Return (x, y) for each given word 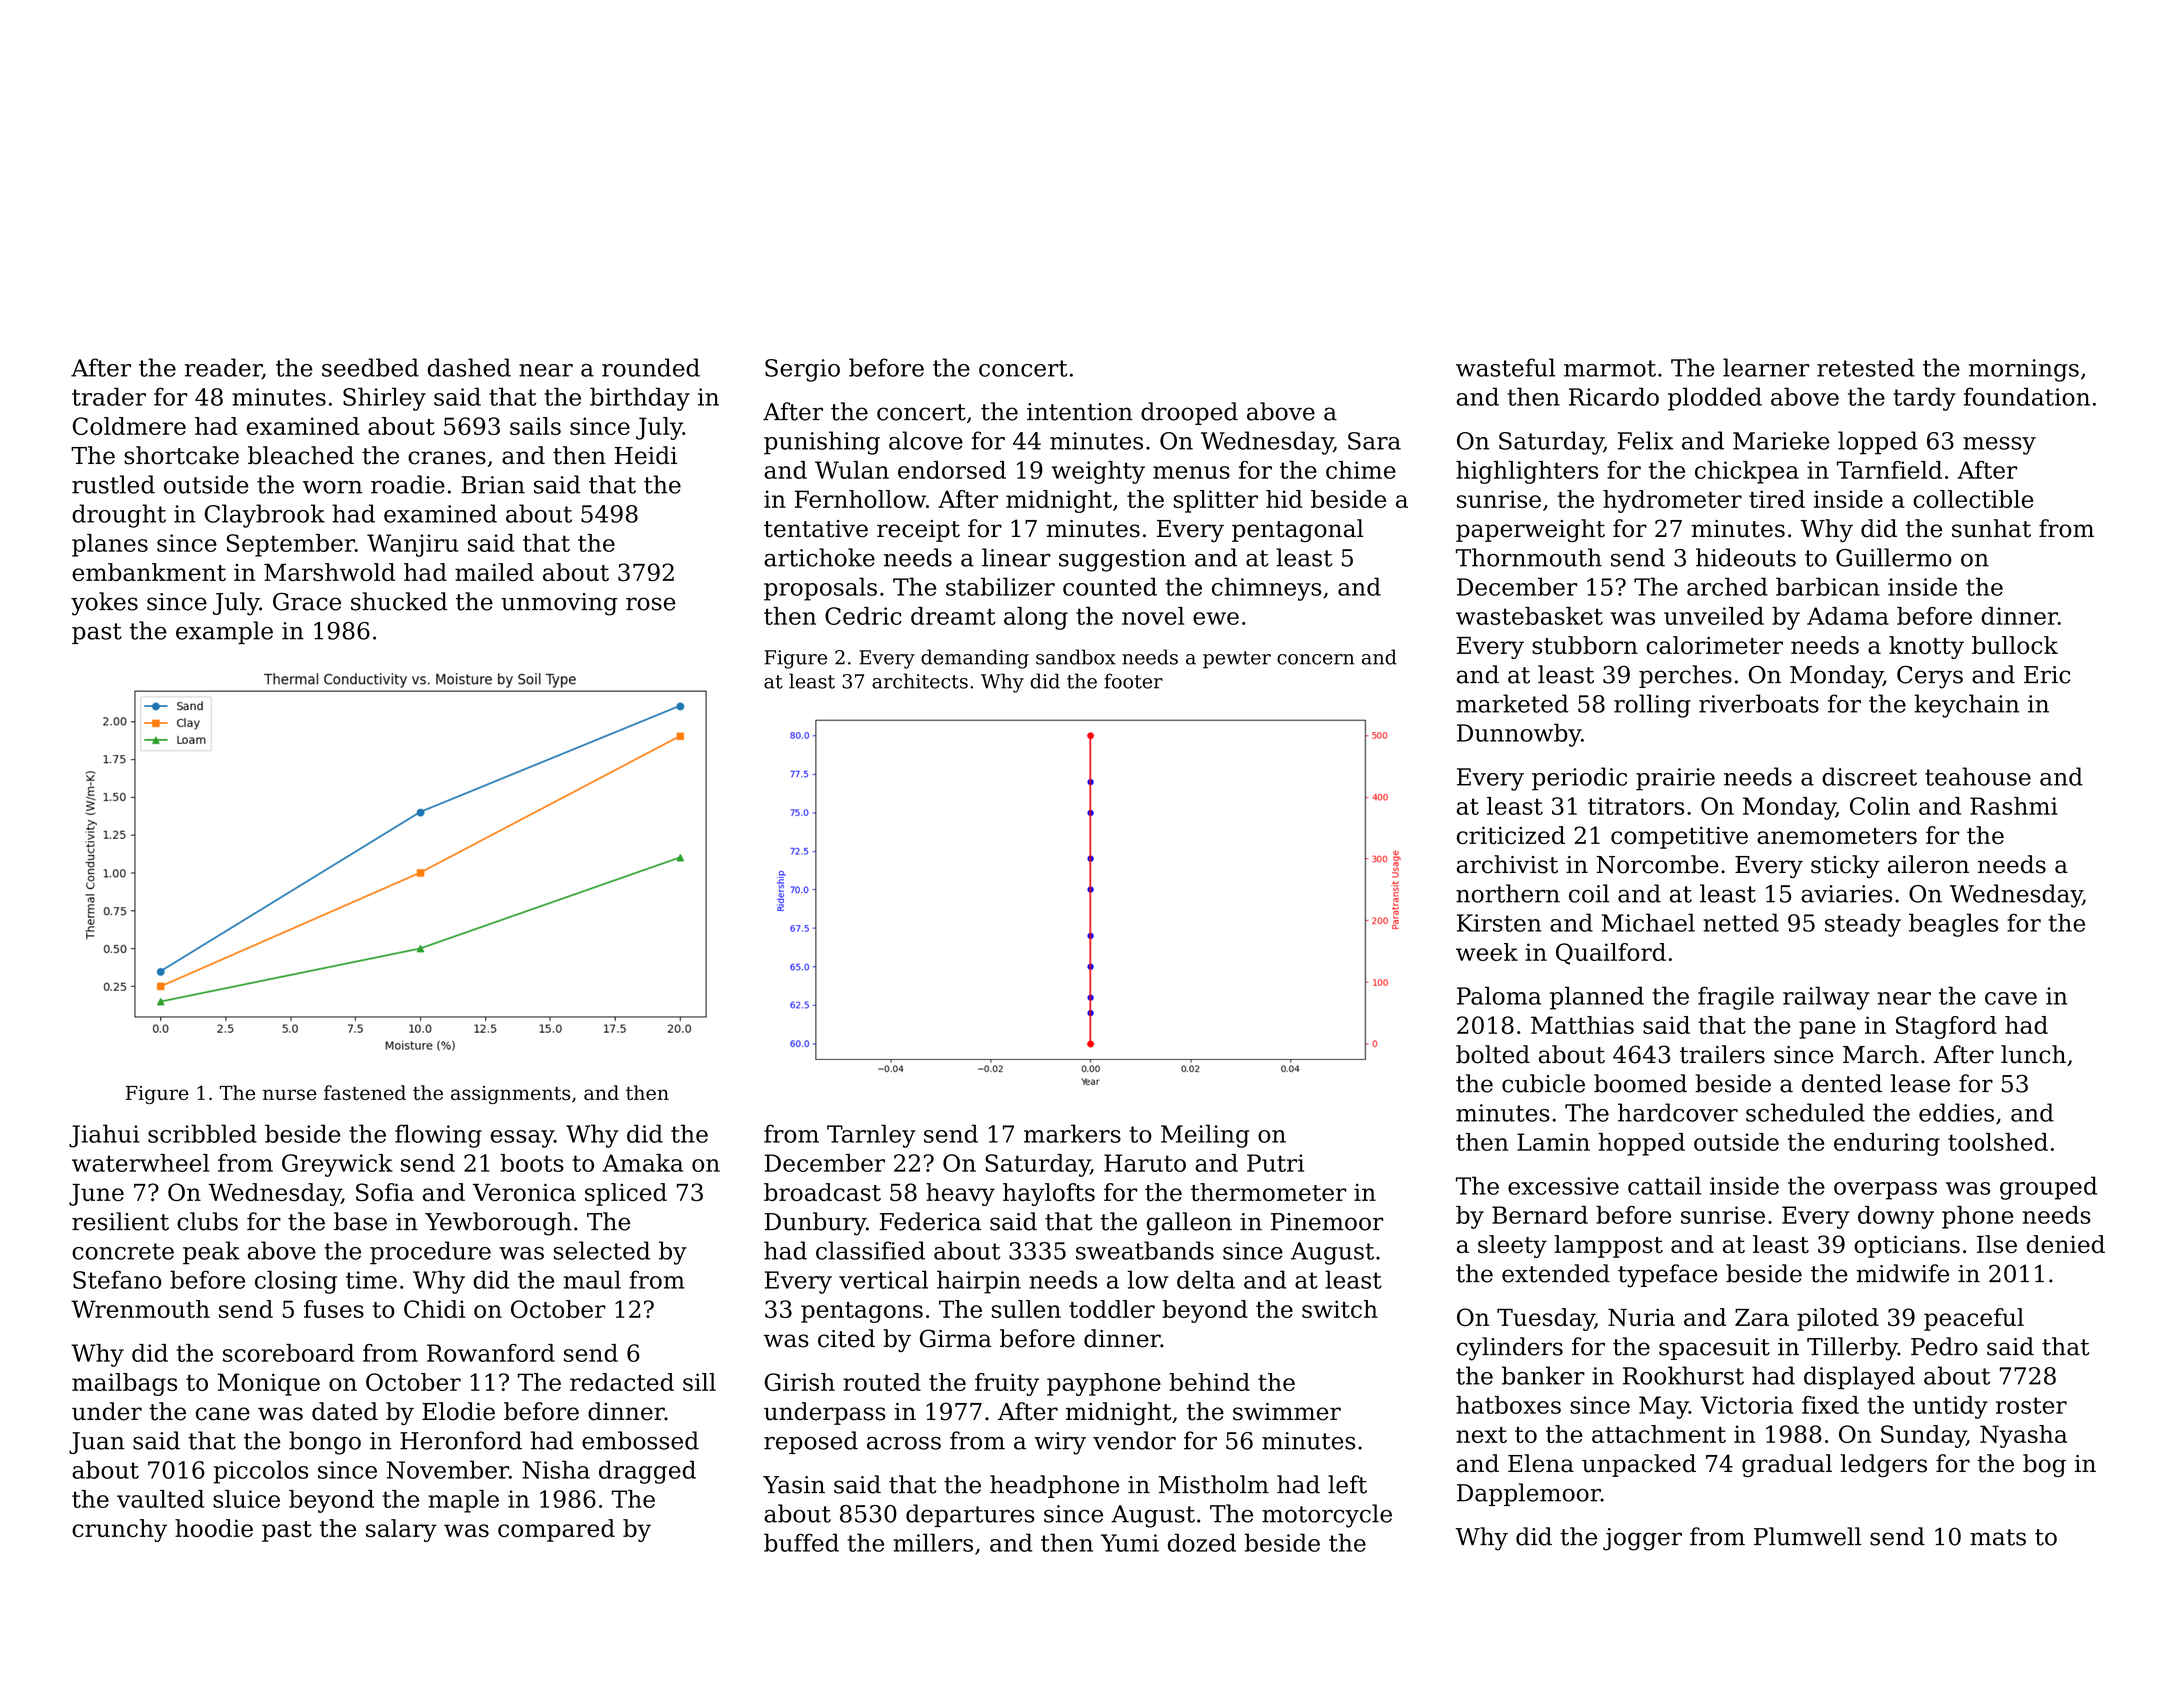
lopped (1878, 443)
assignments (510, 1095)
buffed (801, 1542)
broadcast (822, 1192)
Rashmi (2014, 806)
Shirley (384, 399)
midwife (1902, 1273)
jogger (1642, 1539)
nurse (289, 1094)
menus (1191, 472)
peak (211, 1253)
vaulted (160, 1499)
